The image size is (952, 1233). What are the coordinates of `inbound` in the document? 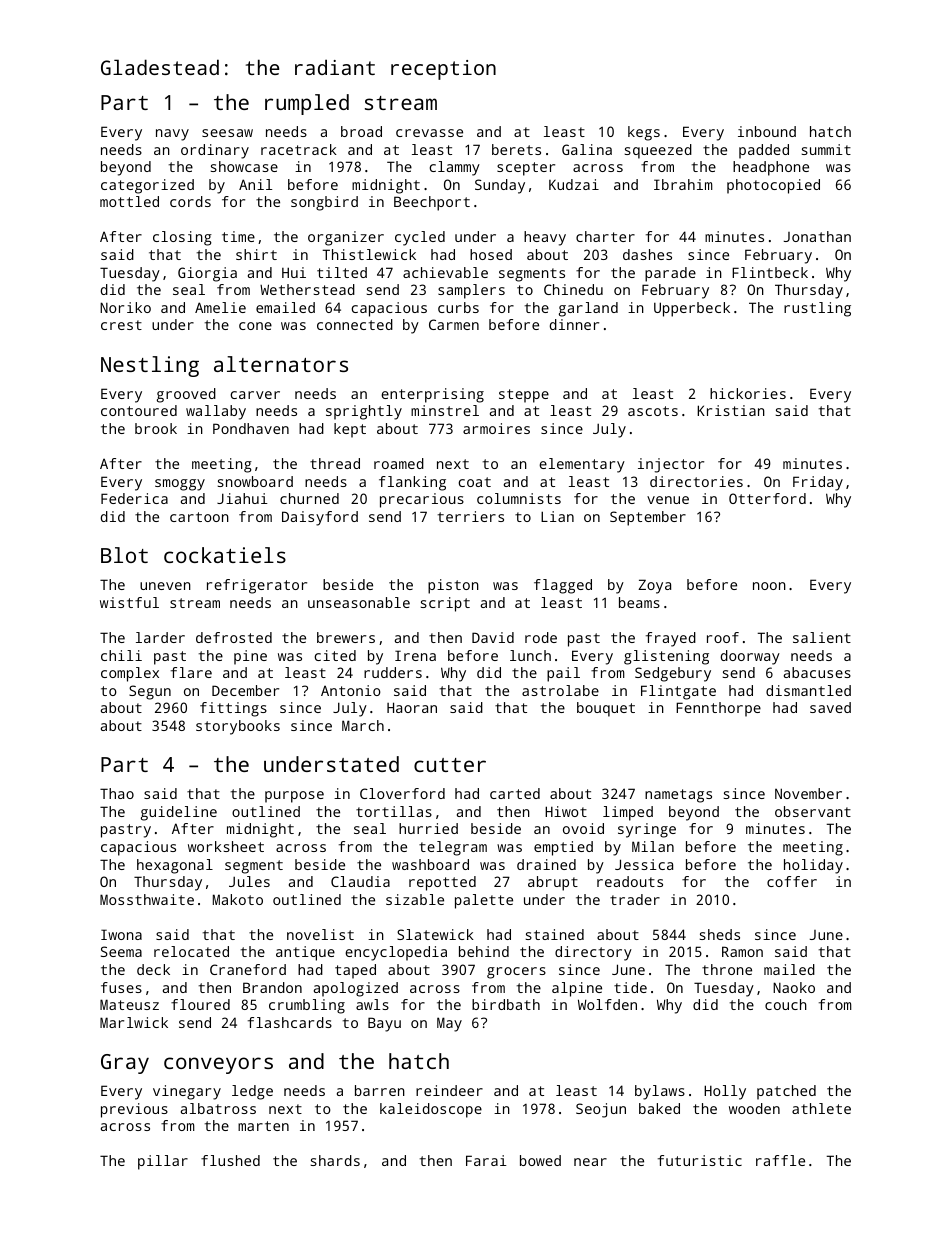 It's located at (767, 131).
